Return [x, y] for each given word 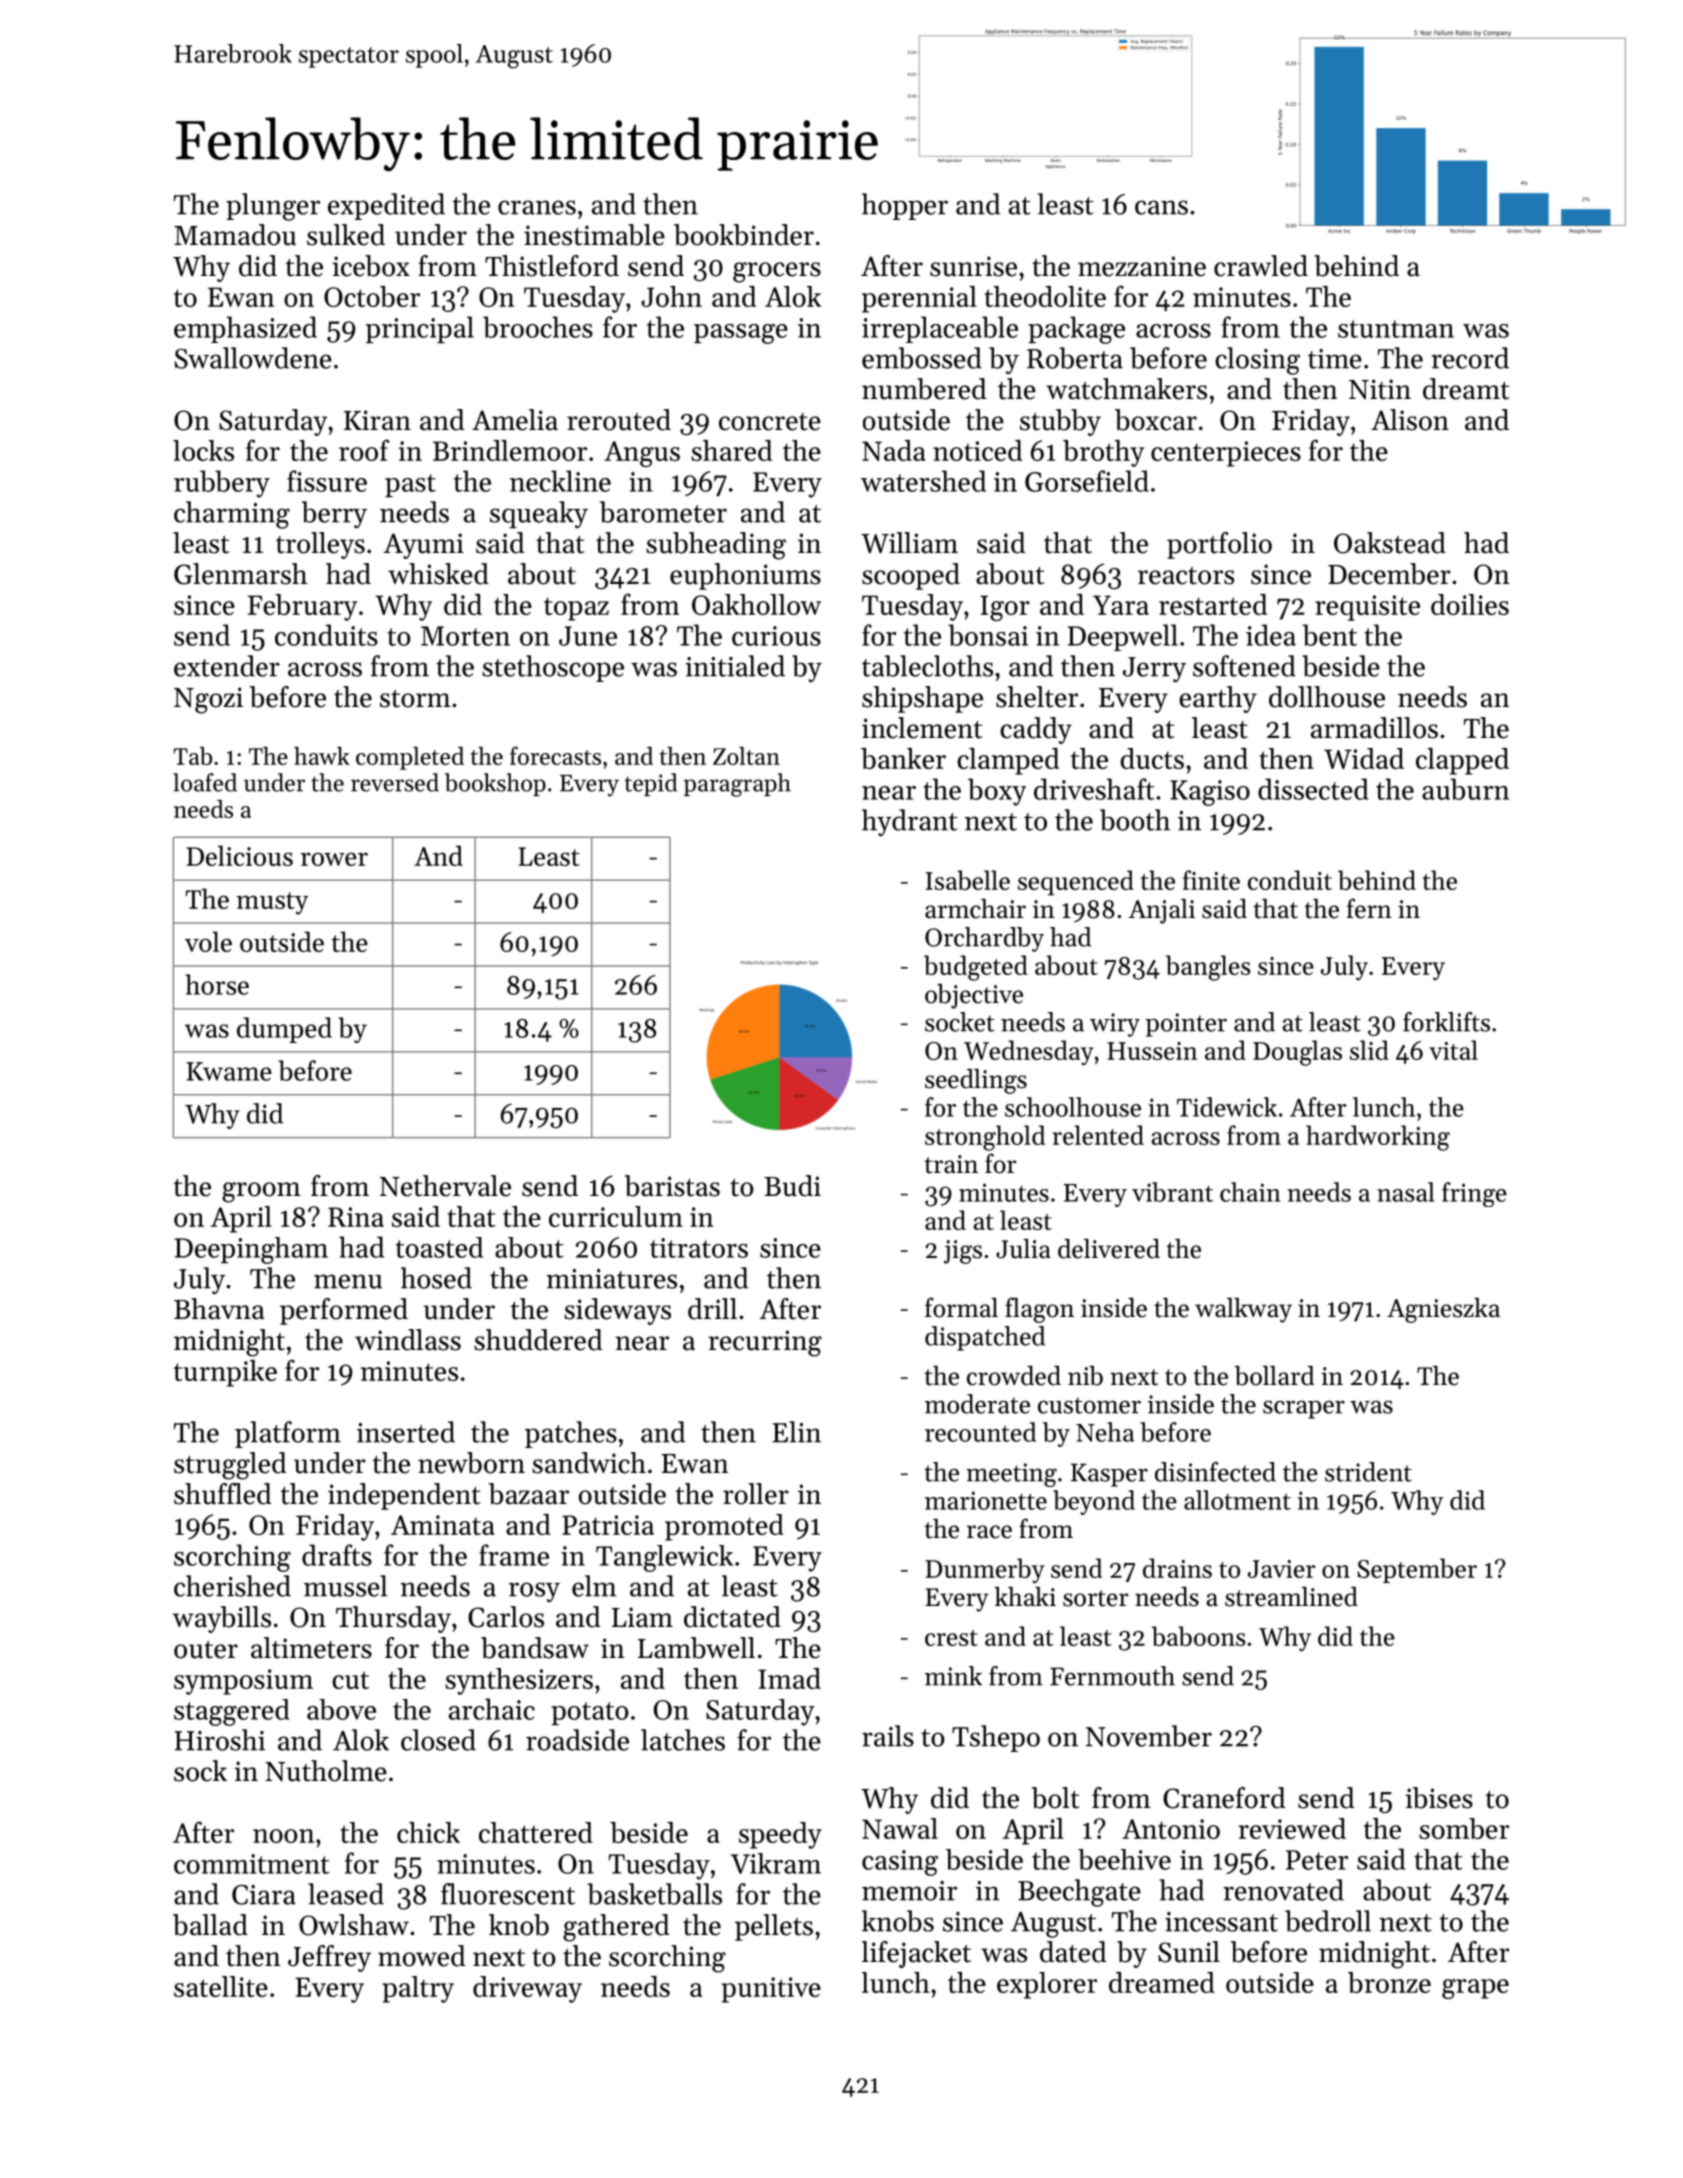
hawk [322, 756]
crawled [1261, 266]
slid [1369, 1050]
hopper [905, 206]
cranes [537, 207]
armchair [975, 909]
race [989, 1532]
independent [404, 1496]
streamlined [1291, 1597]
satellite [221, 1986]
